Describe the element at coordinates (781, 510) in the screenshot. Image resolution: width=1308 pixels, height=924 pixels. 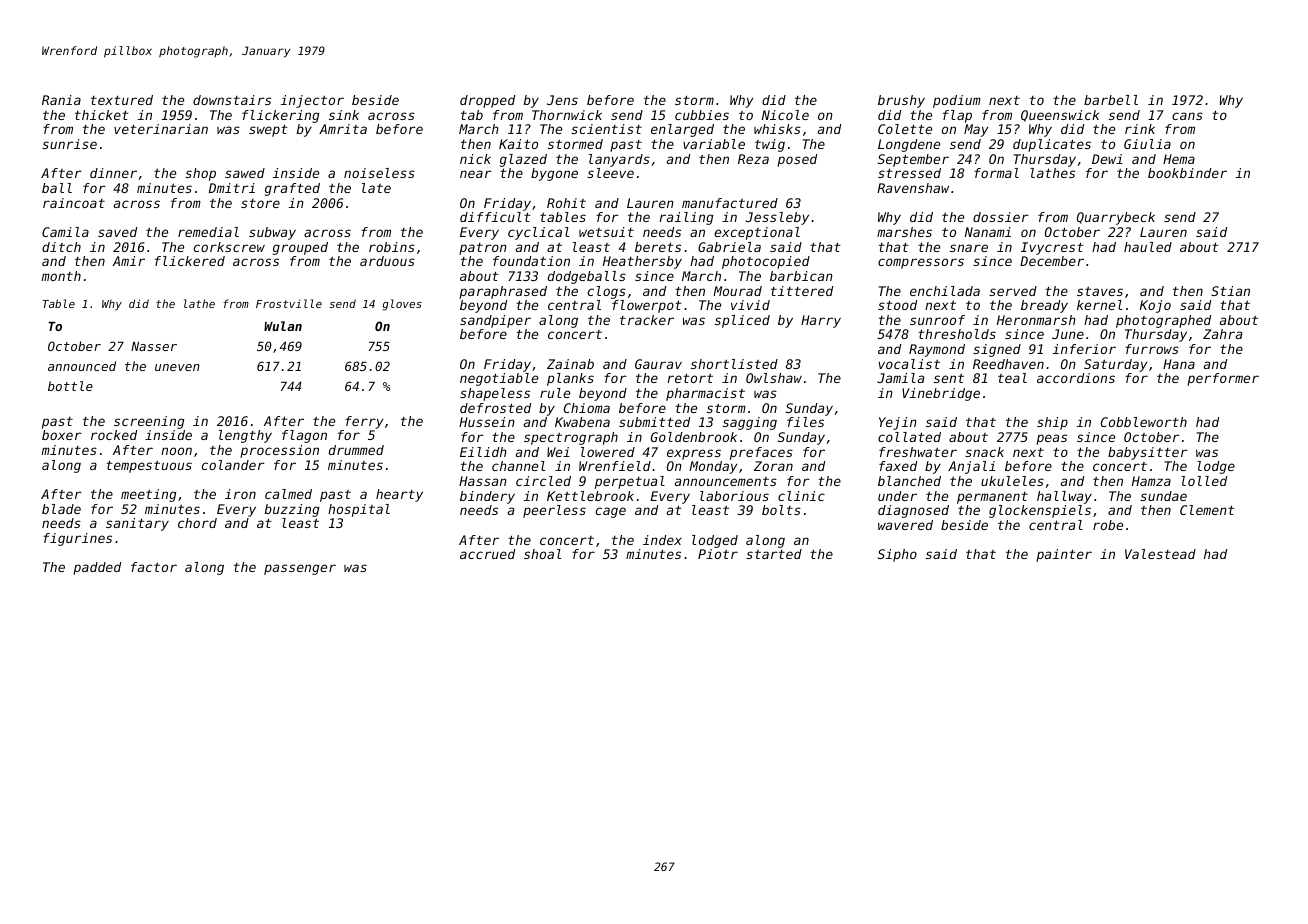
I see `bolts` at that location.
